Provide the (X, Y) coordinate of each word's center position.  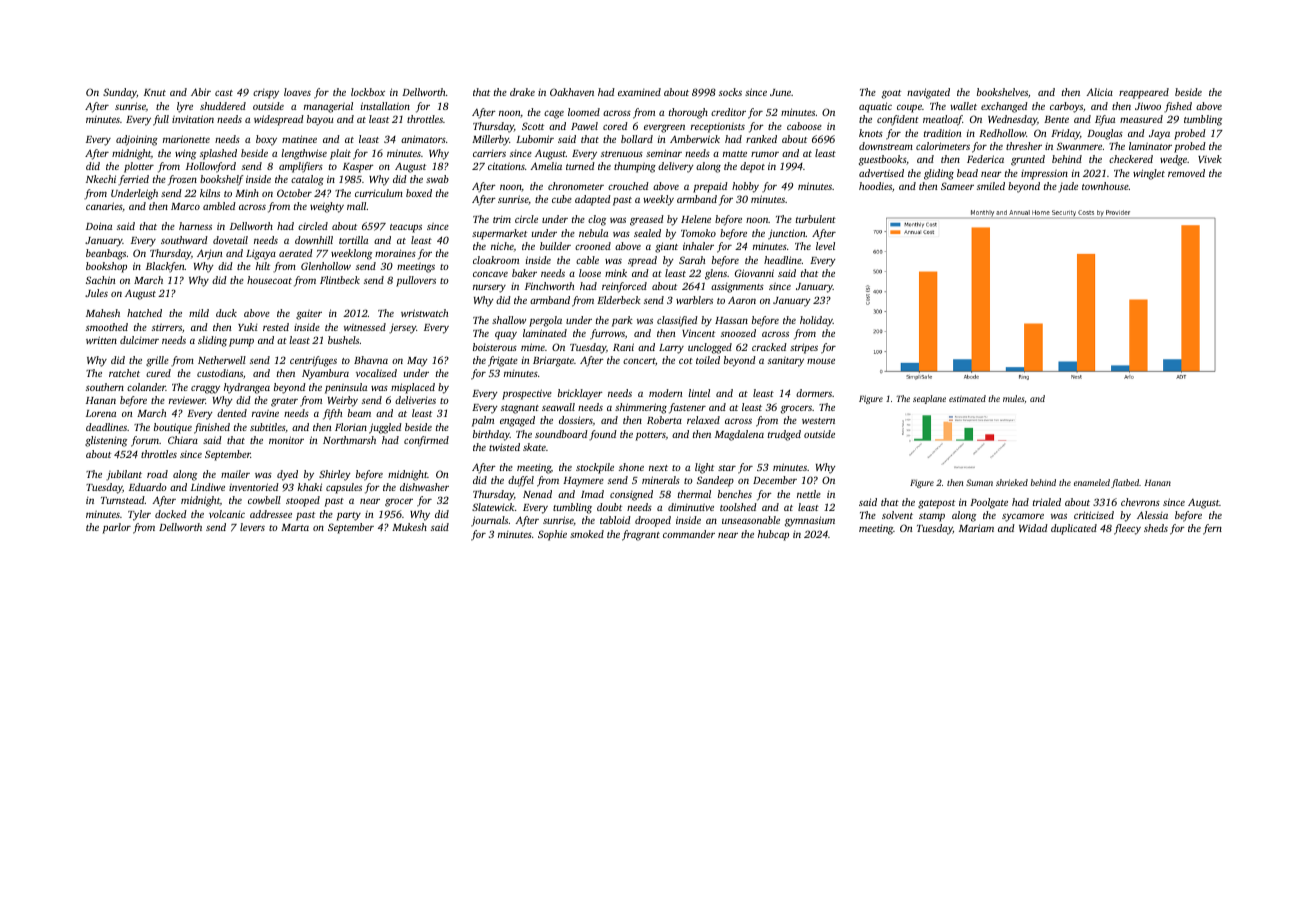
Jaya (1159, 135)
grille (157, 361)
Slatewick (493, 507)
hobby (745, 187)
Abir (201, 92)
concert (639, 362)
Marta (295, 527)
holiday (816, 321)
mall (357, 206)
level (825, 246)
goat (891, 94)
